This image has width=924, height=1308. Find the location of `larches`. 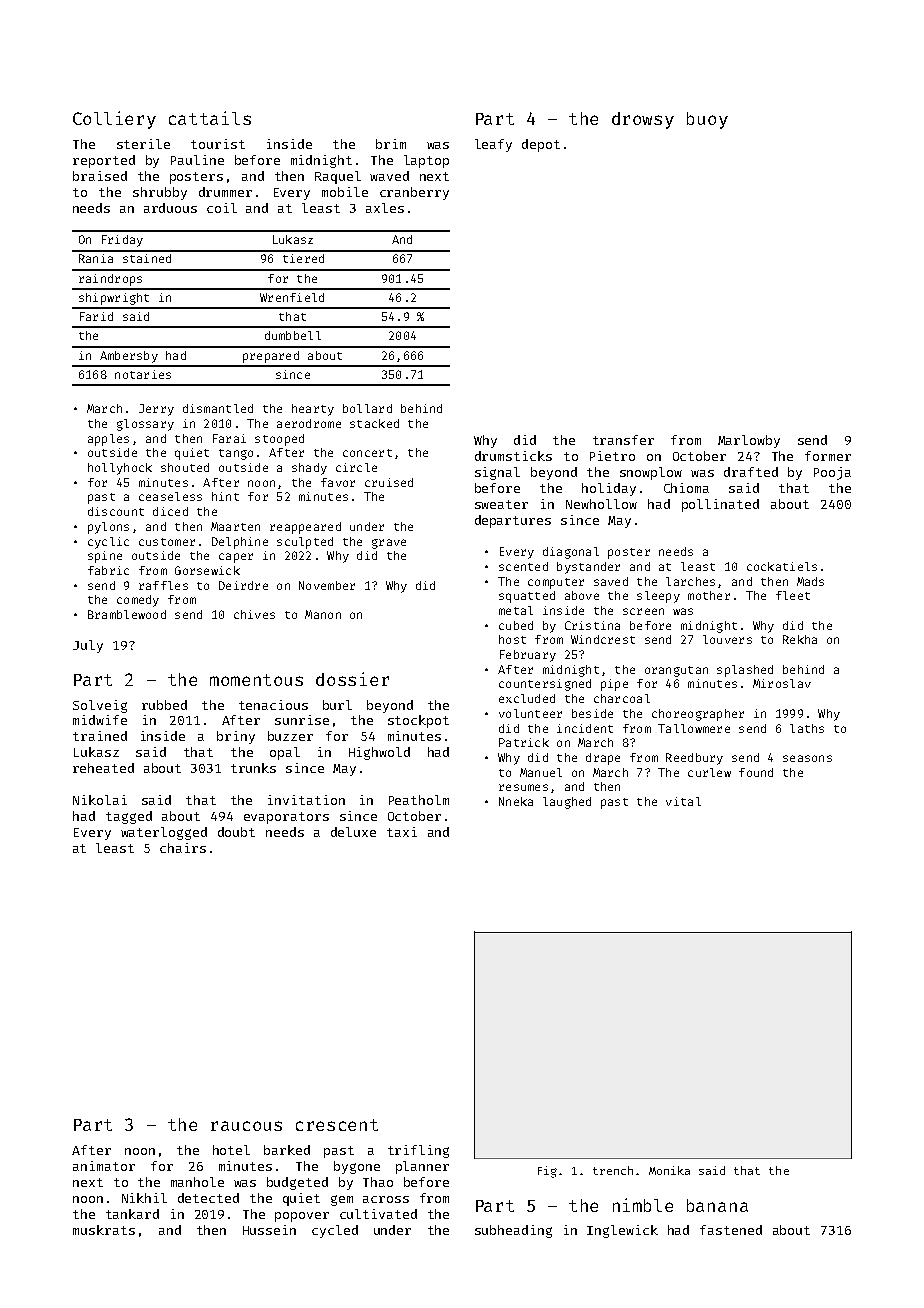

larches is located at coordinates (690, 581).
